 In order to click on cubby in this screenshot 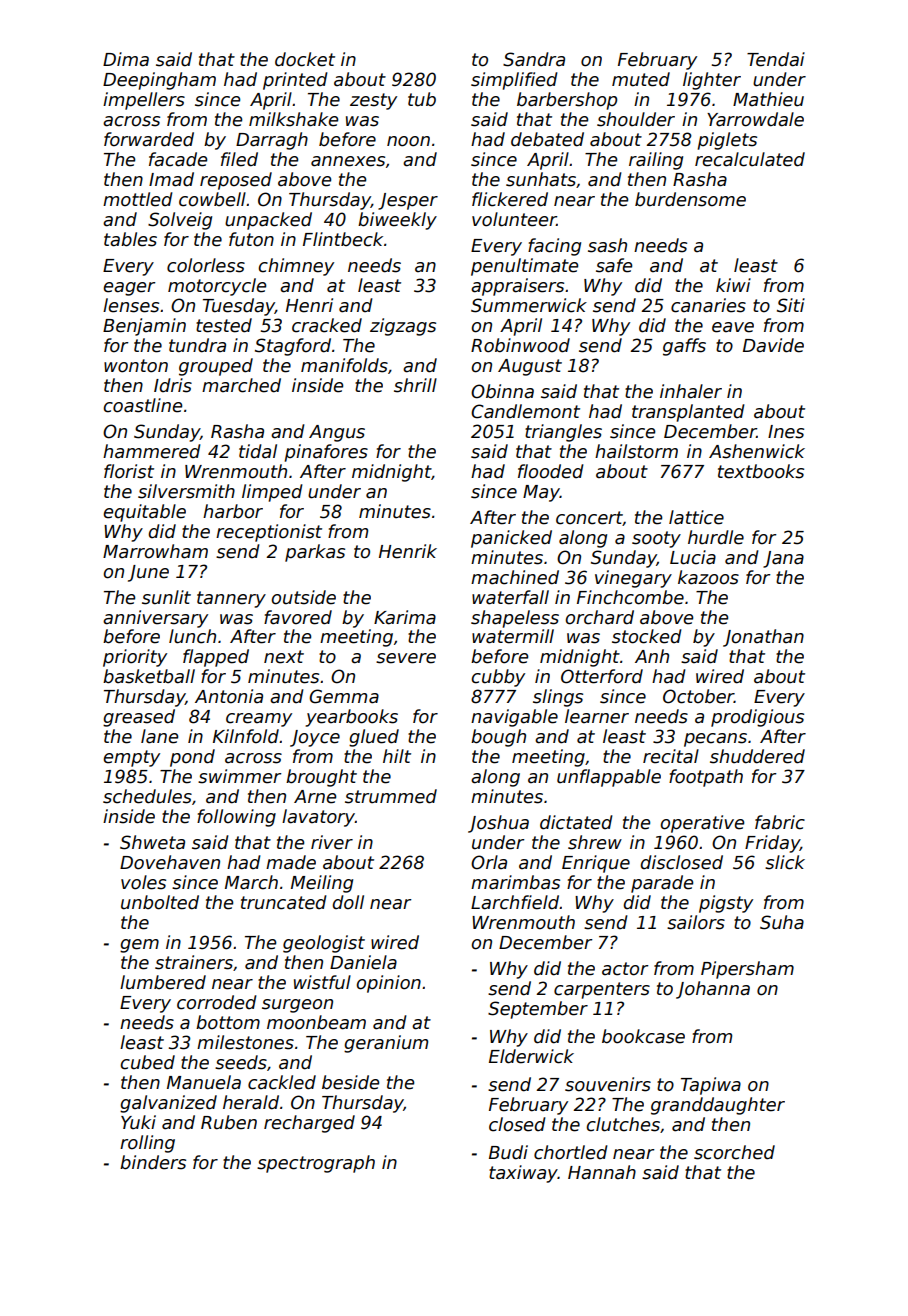, I will do `click(498, 678)`.
